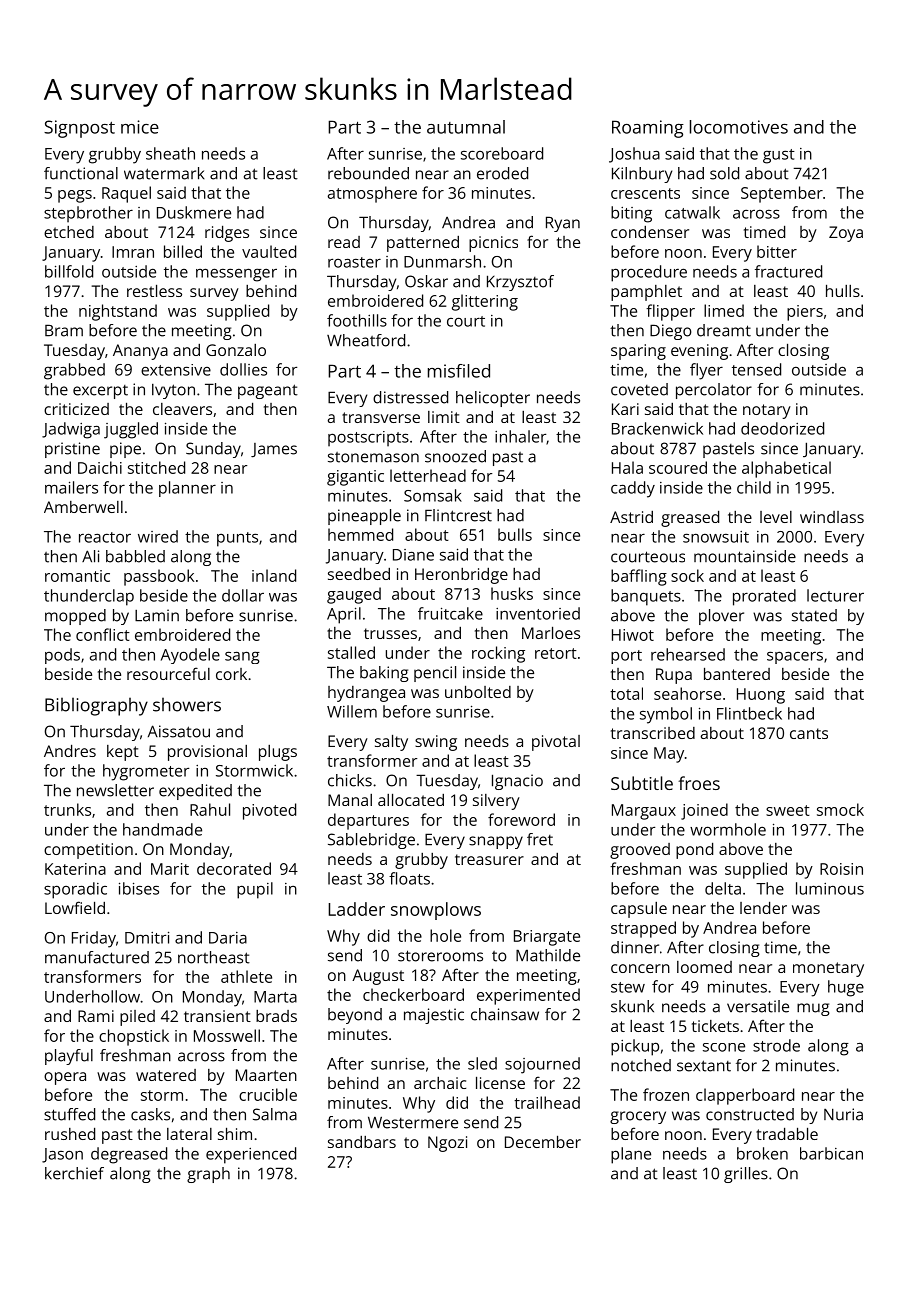 This document has width=908, height=1316. Describe the element at coordinates (140, 127) in the document. I see `mice` at that location.
